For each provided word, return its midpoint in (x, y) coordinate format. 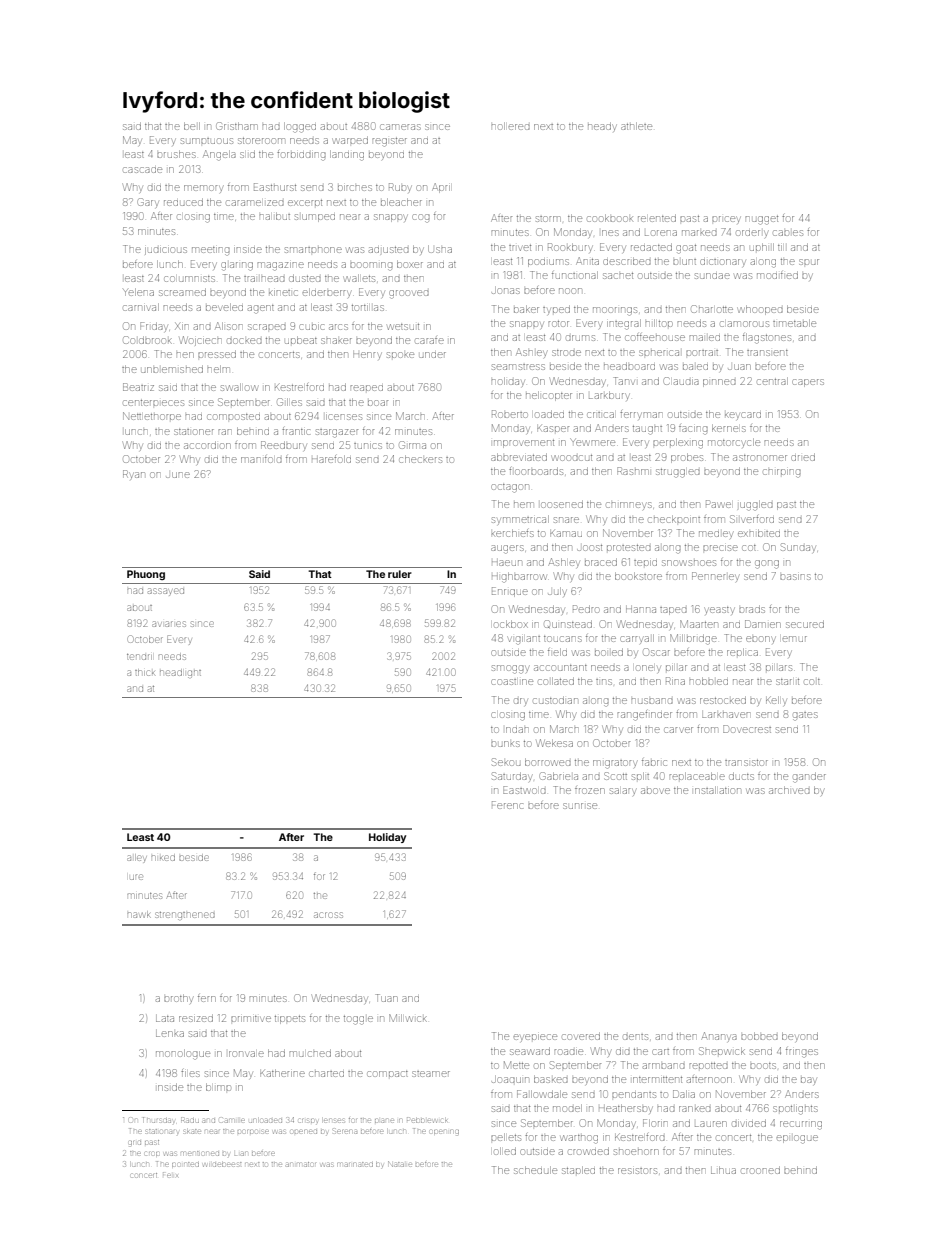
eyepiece (535, 1038)
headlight (180, 674)
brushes (176, 154)
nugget (762, 220)
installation (718, 790)
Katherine (282, 1073)
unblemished (172, 369)
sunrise (580, 806)
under (433, 355)
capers (808, 383)
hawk (139, 914)
